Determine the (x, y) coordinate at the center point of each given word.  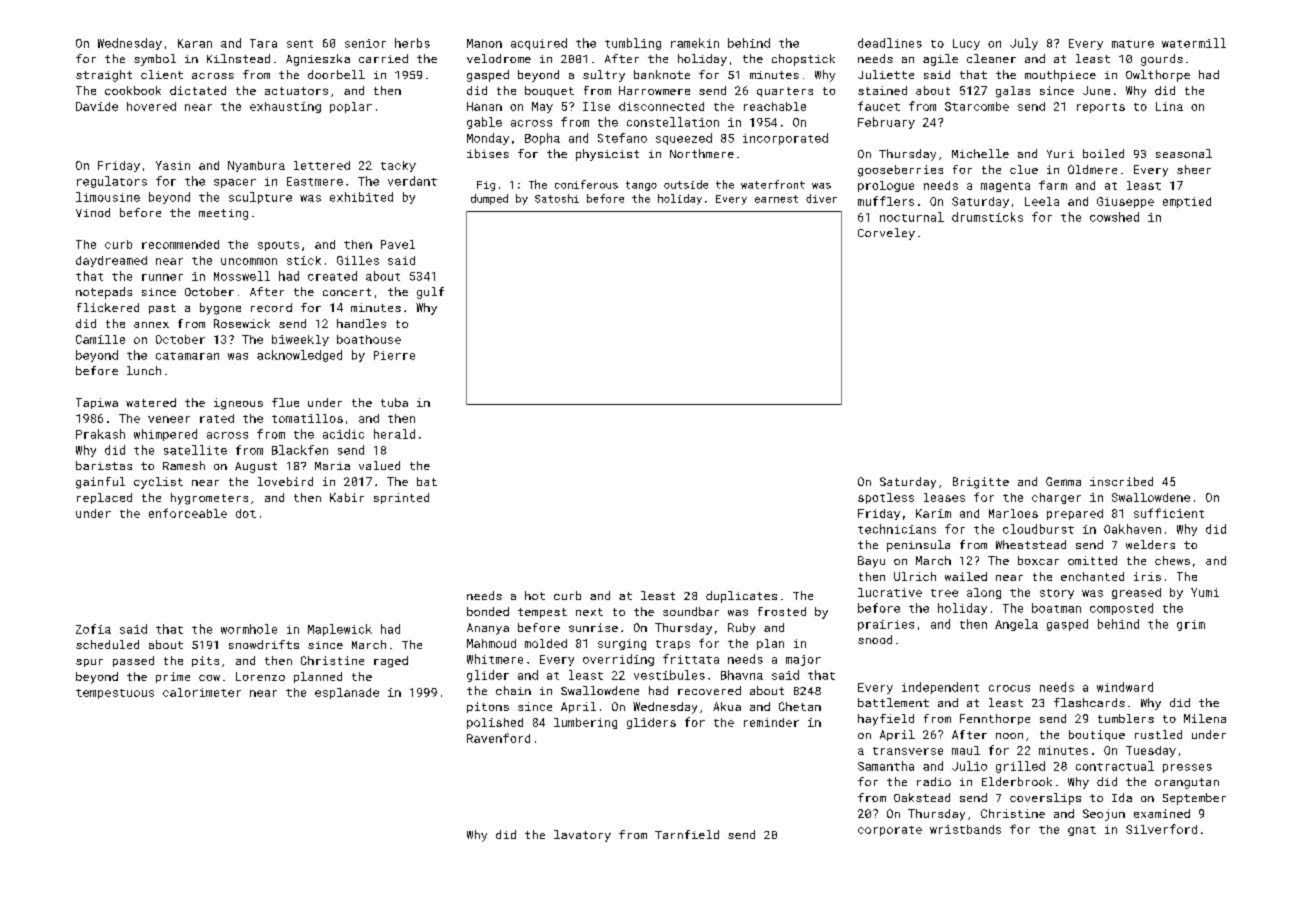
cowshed (1114, 217)
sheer (1194, 169)
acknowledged (299, 356)
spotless (886, 498)
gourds (1162, 60)
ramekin (695, 43)
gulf (430, 293)
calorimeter (202, 692)
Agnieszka (318, 60)
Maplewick (340, 630)
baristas (104, 465)
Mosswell (242, 276)
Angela (1016, 625)
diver (821, 198)
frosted (782, 611)
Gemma (1063, 481)
